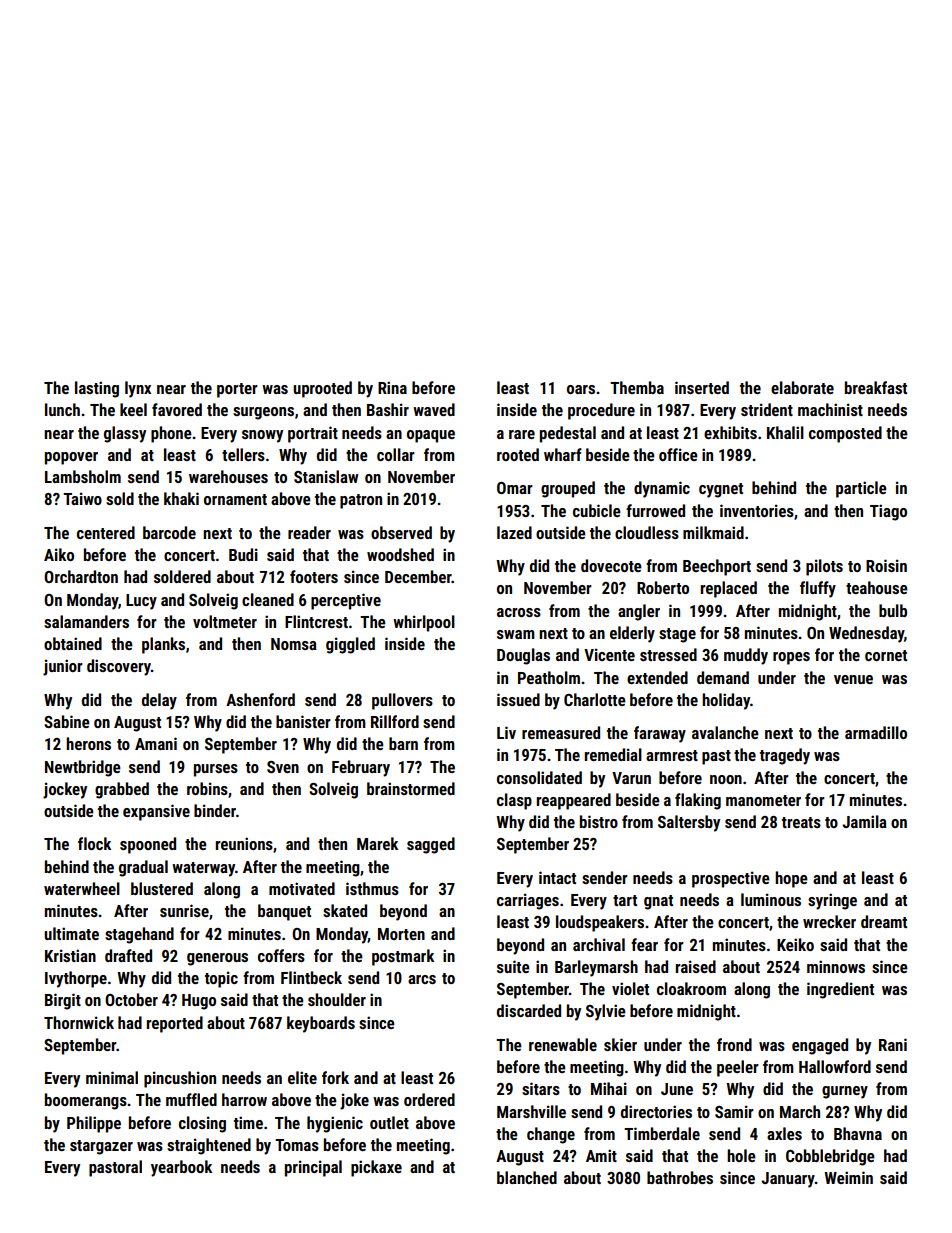 The image size is (952, 1233). What do you see at coordinates (596, 968) in the document?
I see `Barleymarsh` at bounding box center [596, 968].
